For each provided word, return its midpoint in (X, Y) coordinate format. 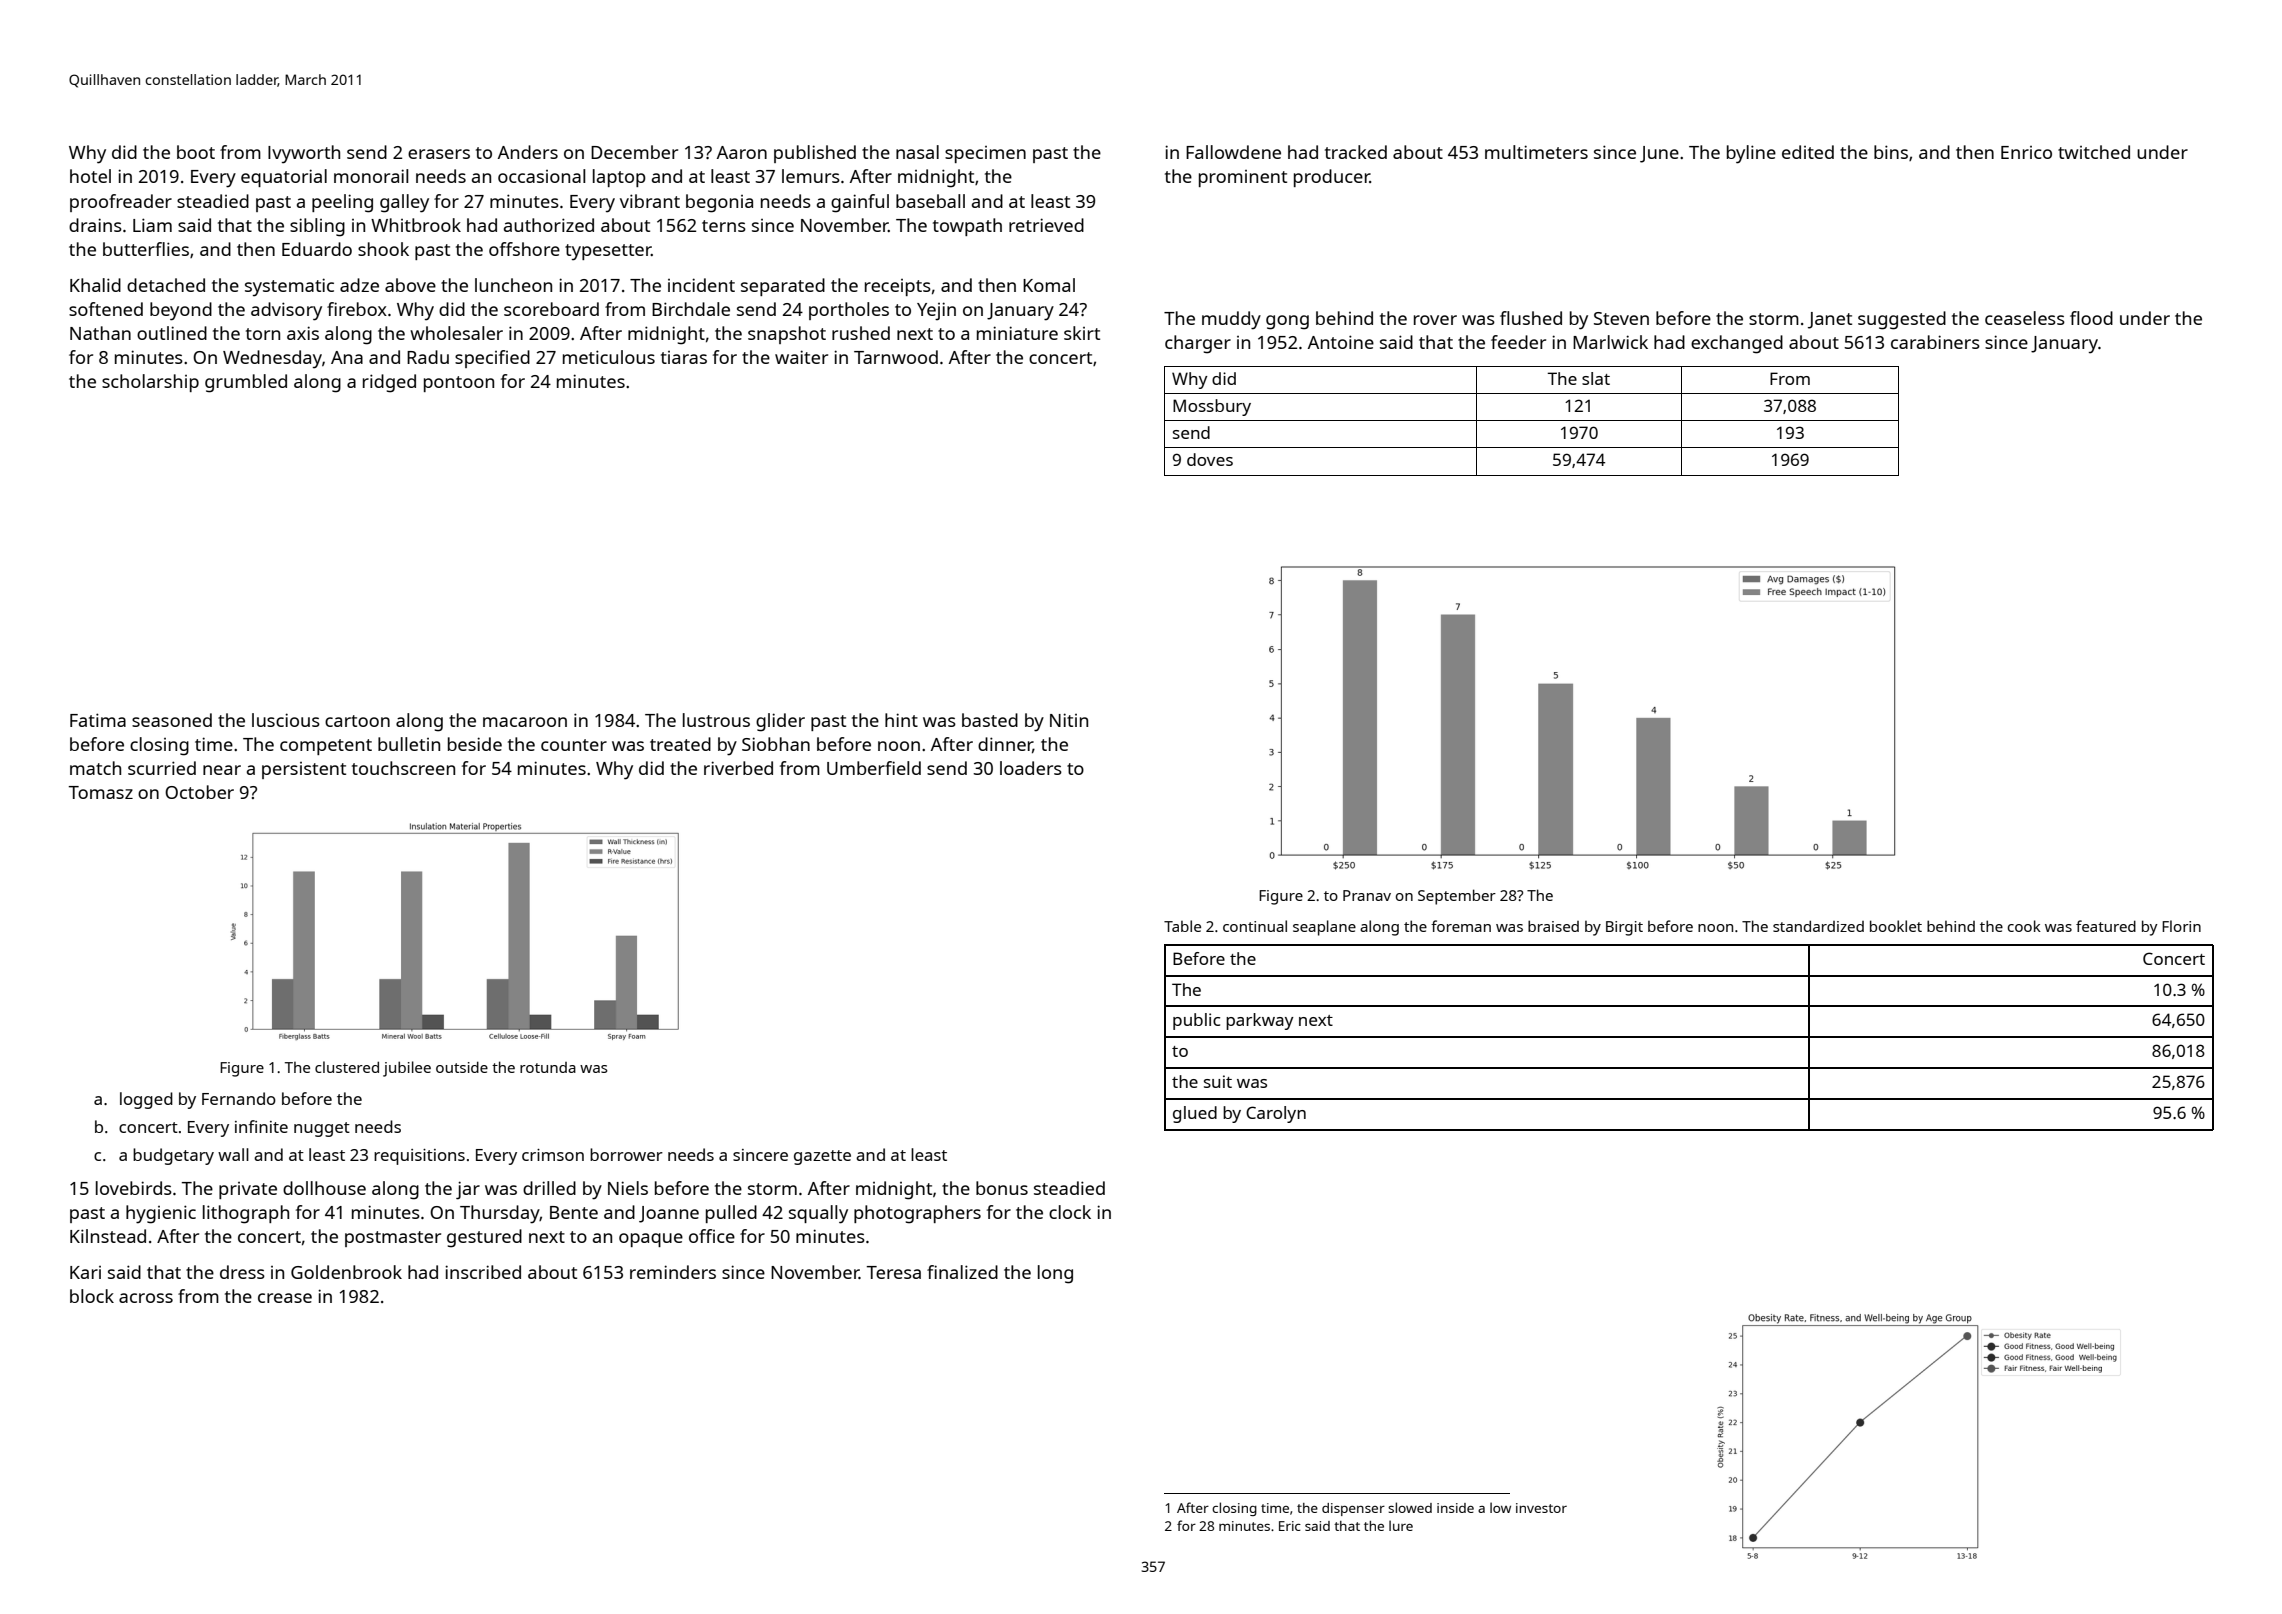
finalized (962, 1272)
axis (303, 333)
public (1196, 1021)
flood (2091, 318)
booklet (1896, 926)
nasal (917, 152)
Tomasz (101, 792)
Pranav (1367, 895)
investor (1541, 1508)
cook (2024, 926)
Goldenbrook (346, 1272)
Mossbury (1212, 407)
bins (1891, 152)
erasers (439, 154)
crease (285, 1298)
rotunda (548, 1067)
